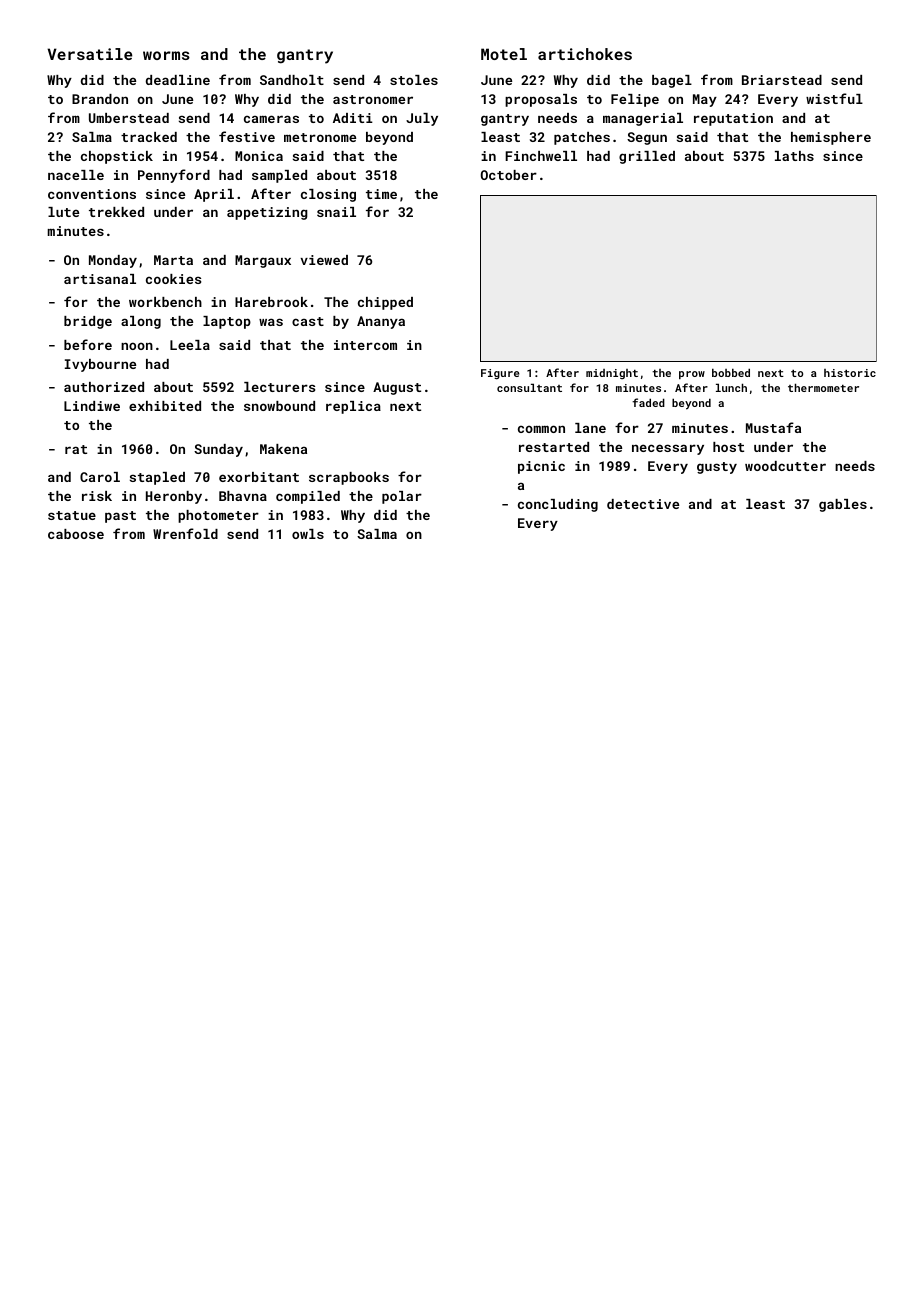 The height and width of the page is (1308, 924). What do you see at coordinates (292, 80) in the page?
I see `Sandholt` at bounding box center [292, 80].
